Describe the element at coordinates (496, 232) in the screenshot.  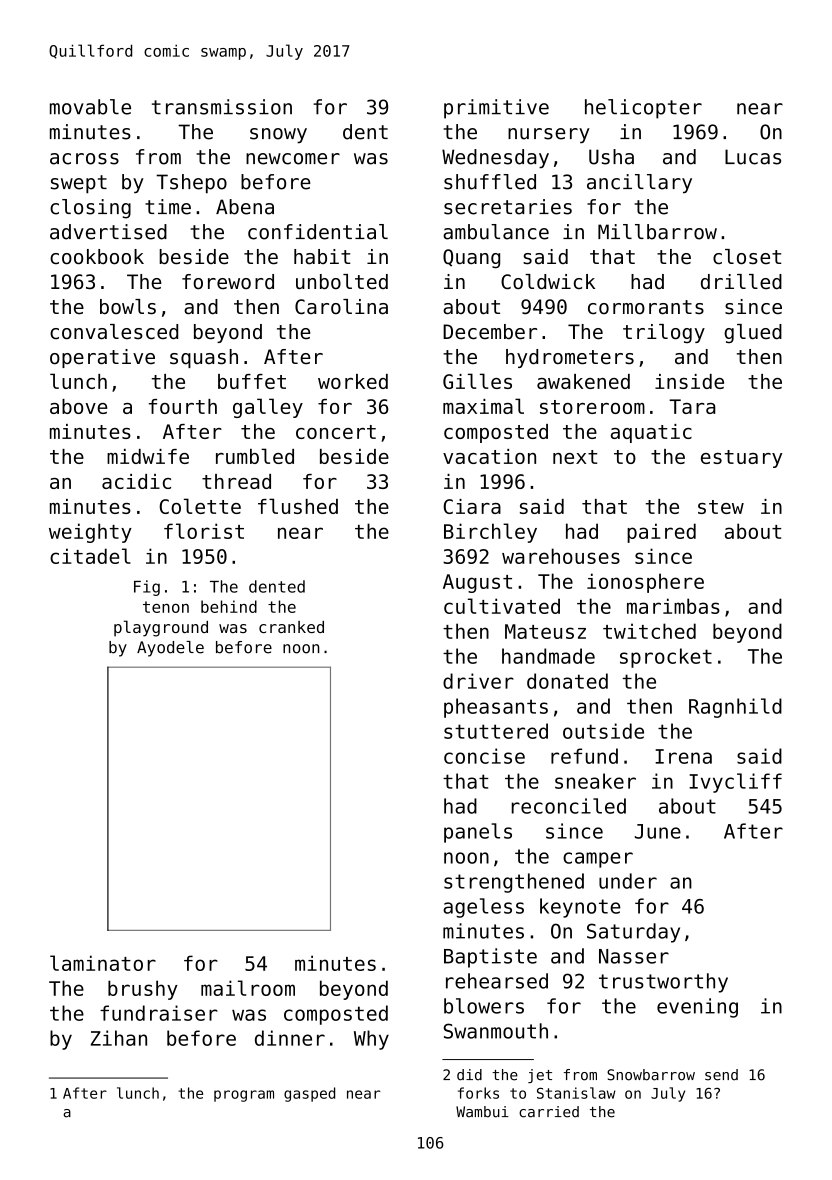
I see `ambulance` at that location.
